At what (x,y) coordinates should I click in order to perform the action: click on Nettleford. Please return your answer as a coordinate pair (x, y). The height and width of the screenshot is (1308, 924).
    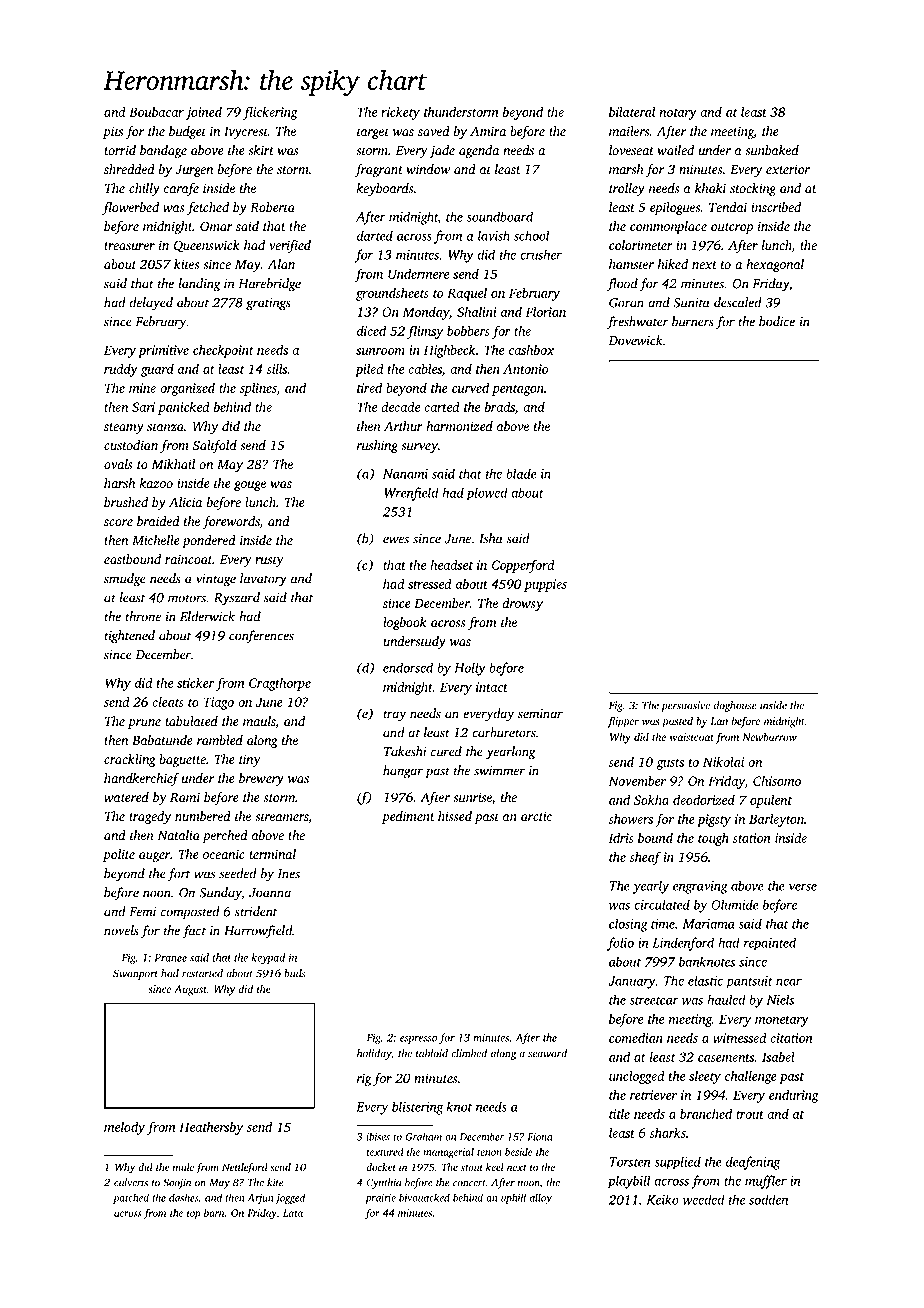
    Looking at the image, I should click on (245, 1168).
